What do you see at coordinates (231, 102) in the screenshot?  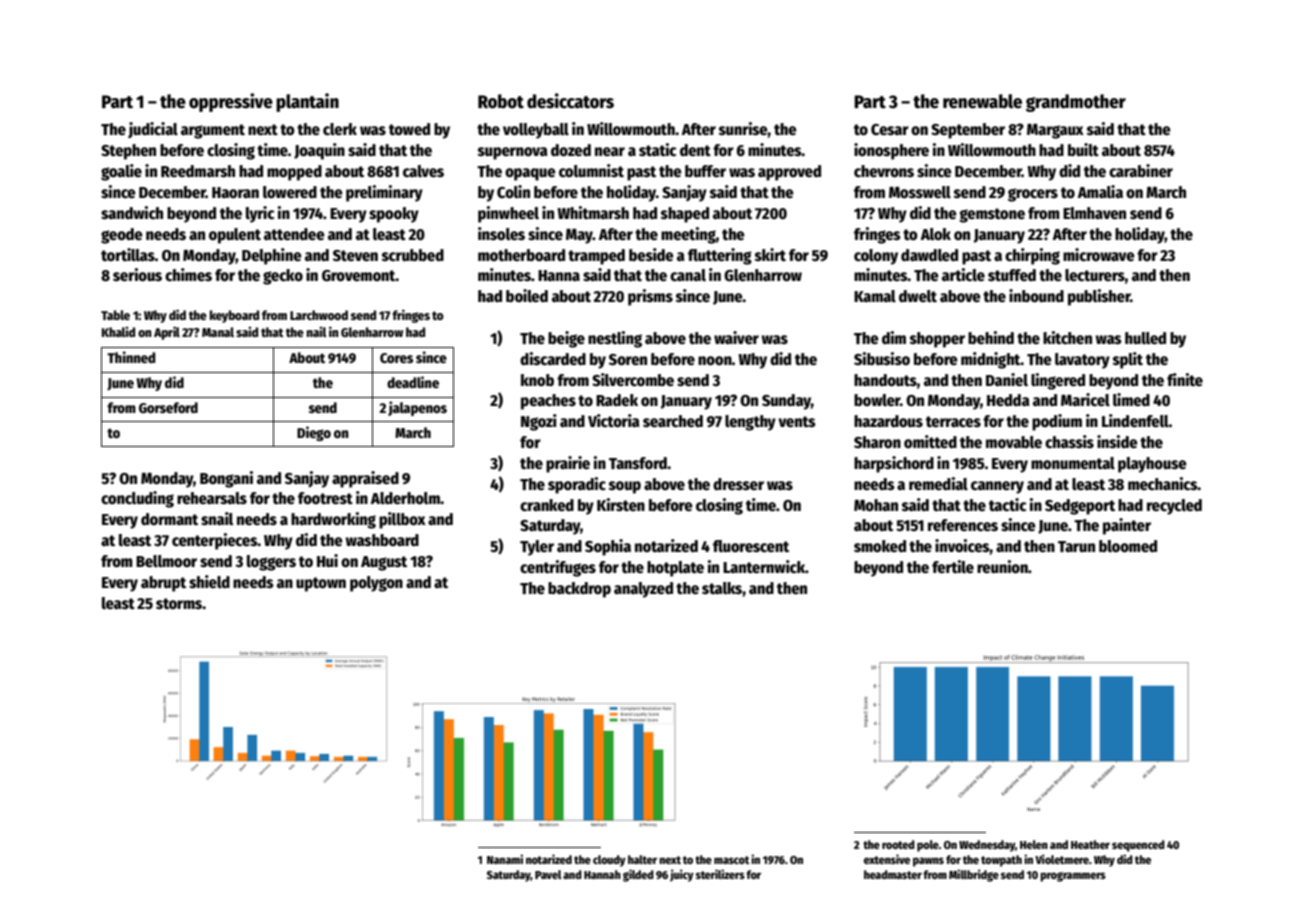 I see `oppressive` at bounding box center [231, 102].
